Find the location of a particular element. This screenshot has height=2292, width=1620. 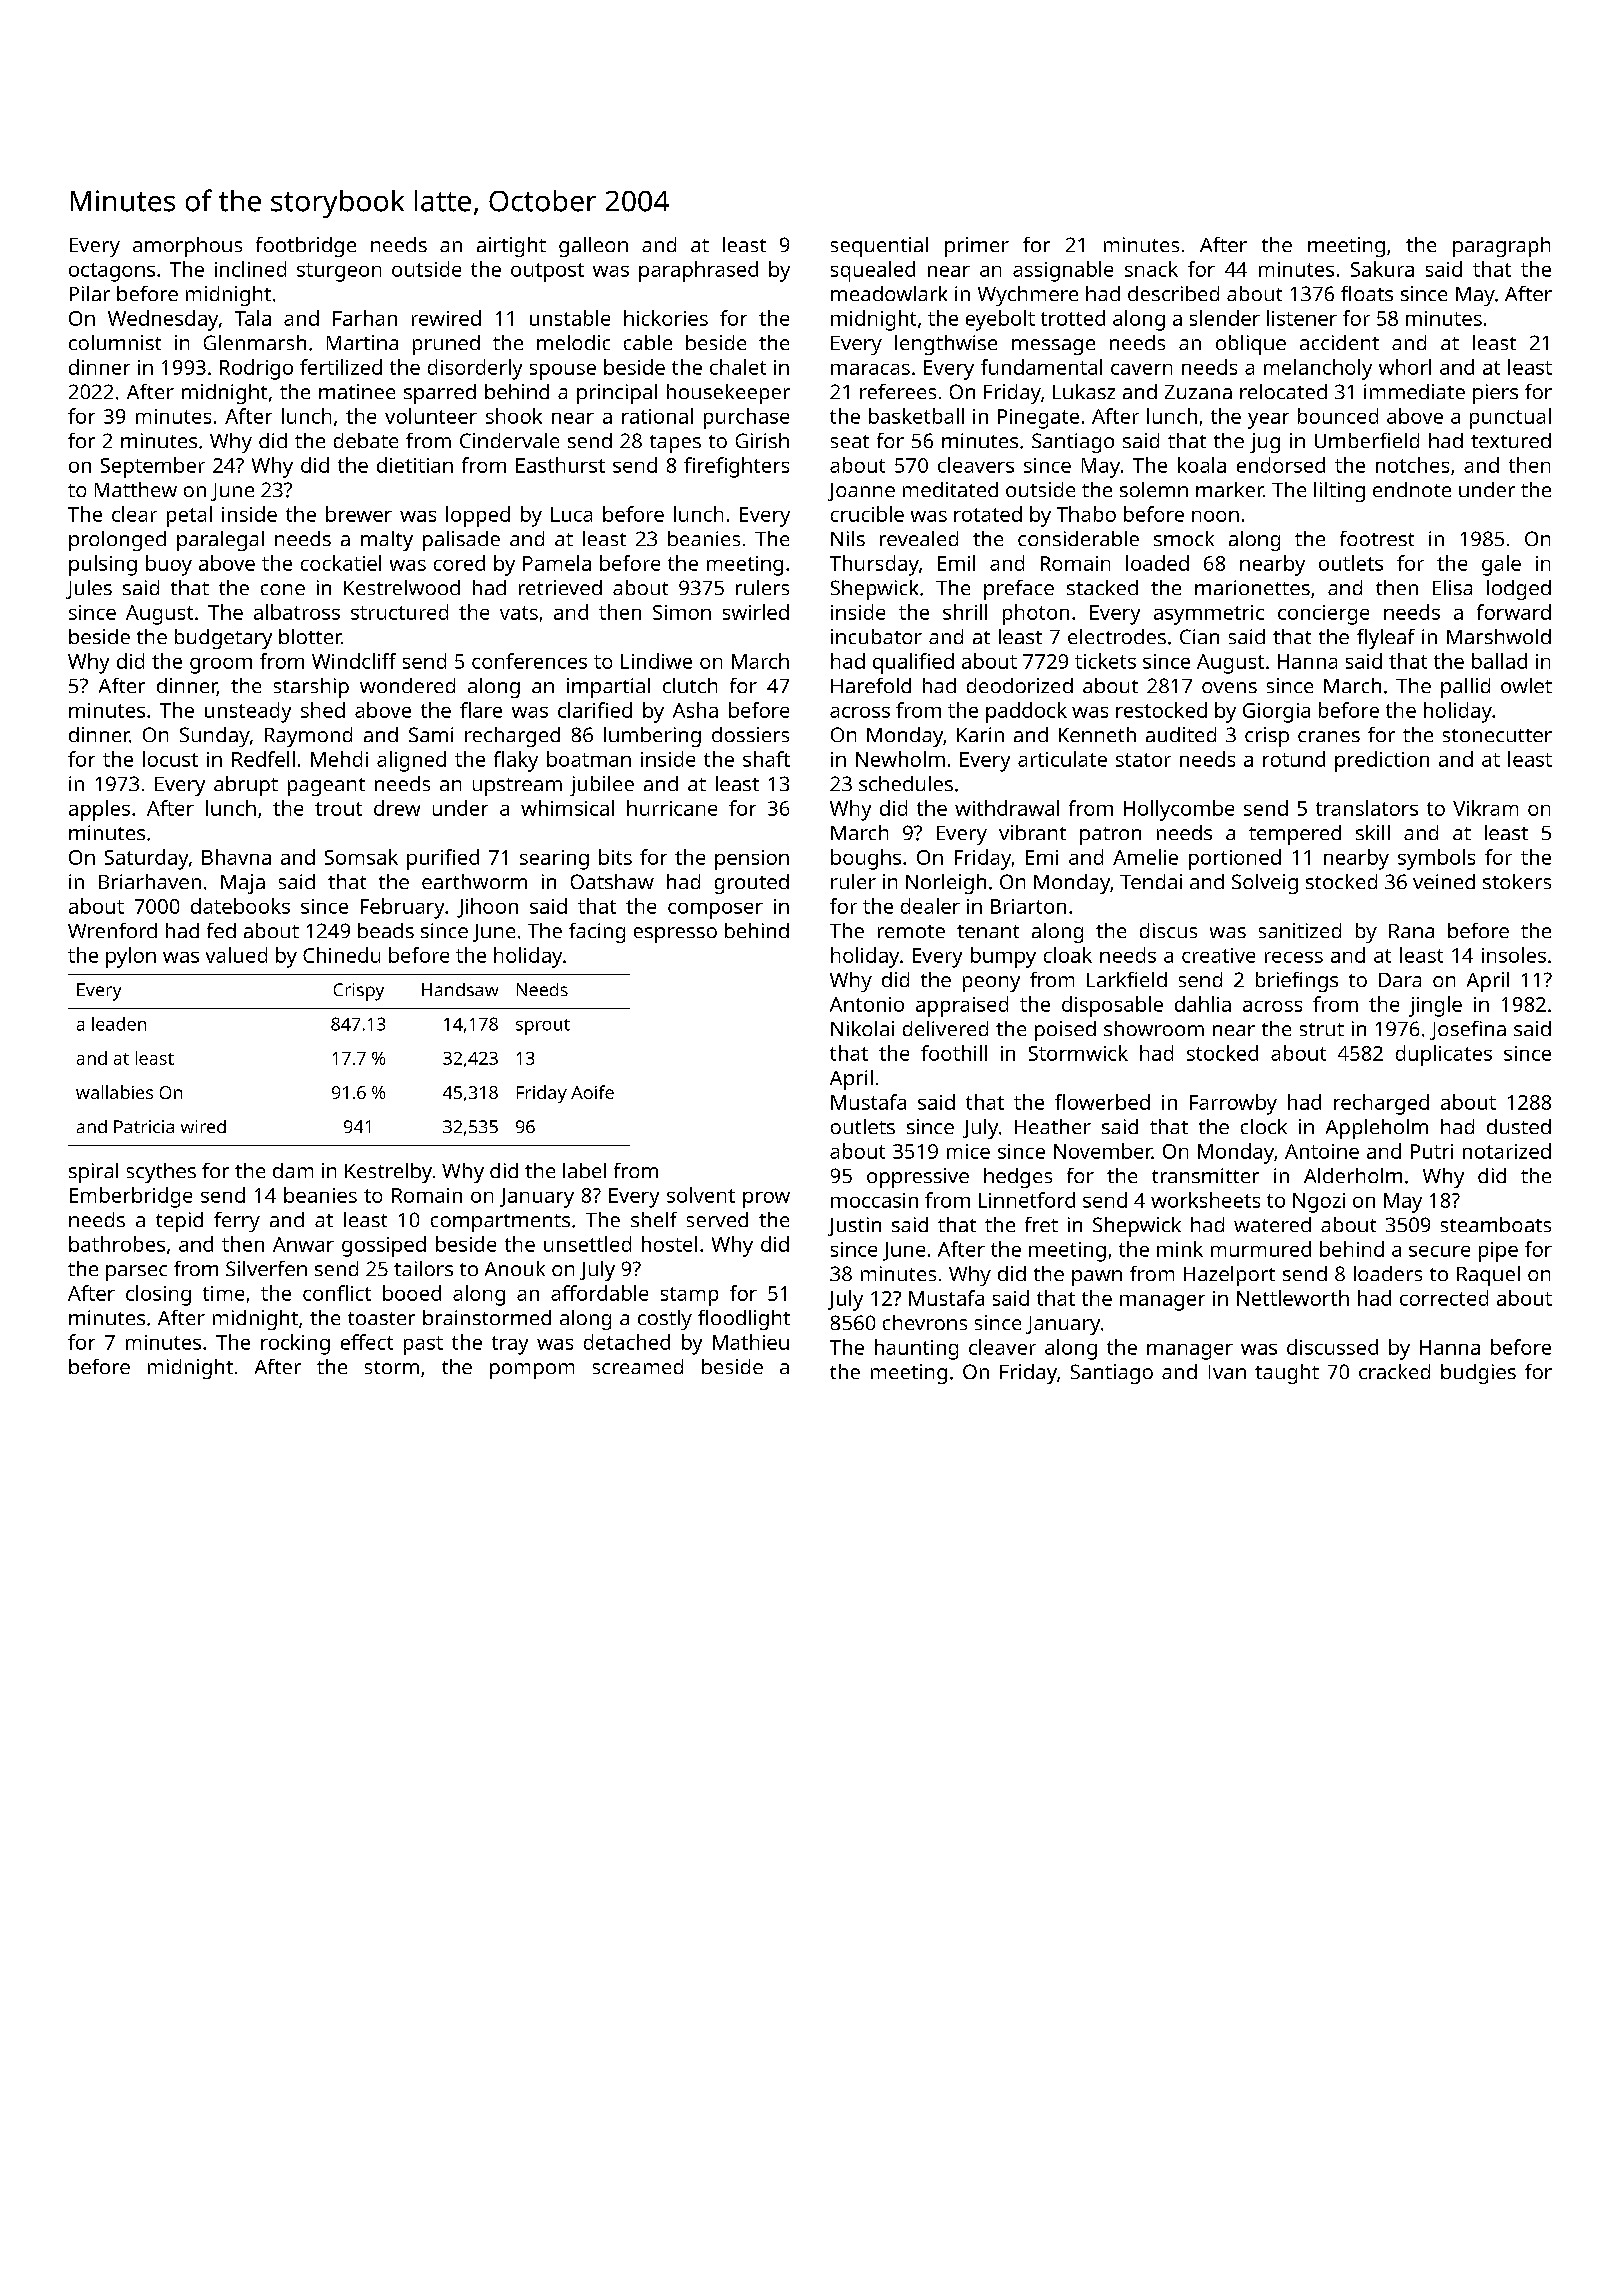

sequential is located at coordinates (879, 247).
